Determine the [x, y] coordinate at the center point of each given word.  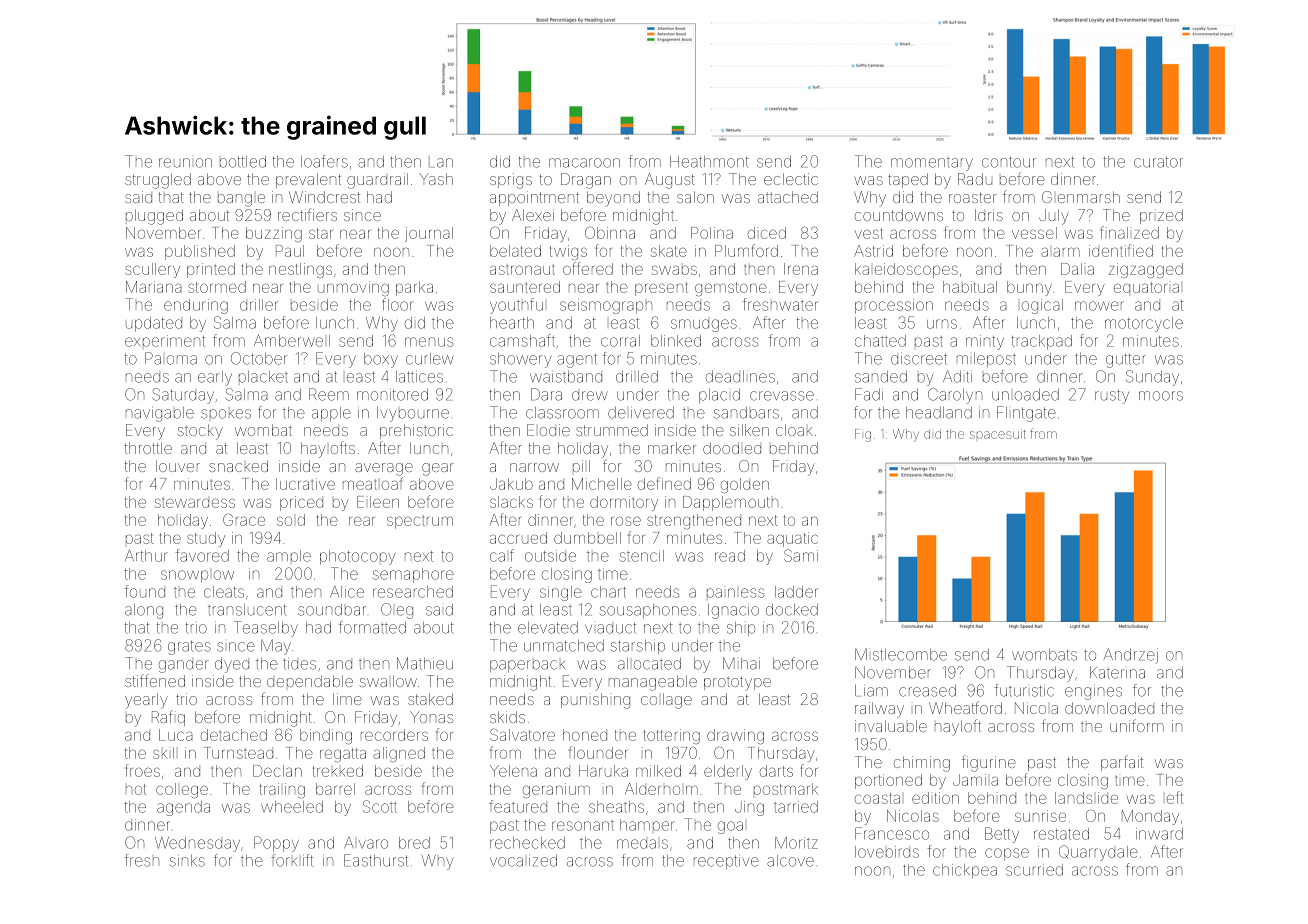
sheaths [616, 807]
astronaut [522, 269]
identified [1121, 250]
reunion [185, 163]
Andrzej [1131, 656]
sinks [187, 860]
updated [154, 324]
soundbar [332, 610]
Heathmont [709, 162]
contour [1009, 162]
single [561, 593]
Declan [277, 771]
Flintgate [1026, 414]
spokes [226, 414]
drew [589, 396]
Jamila [975, 780]
